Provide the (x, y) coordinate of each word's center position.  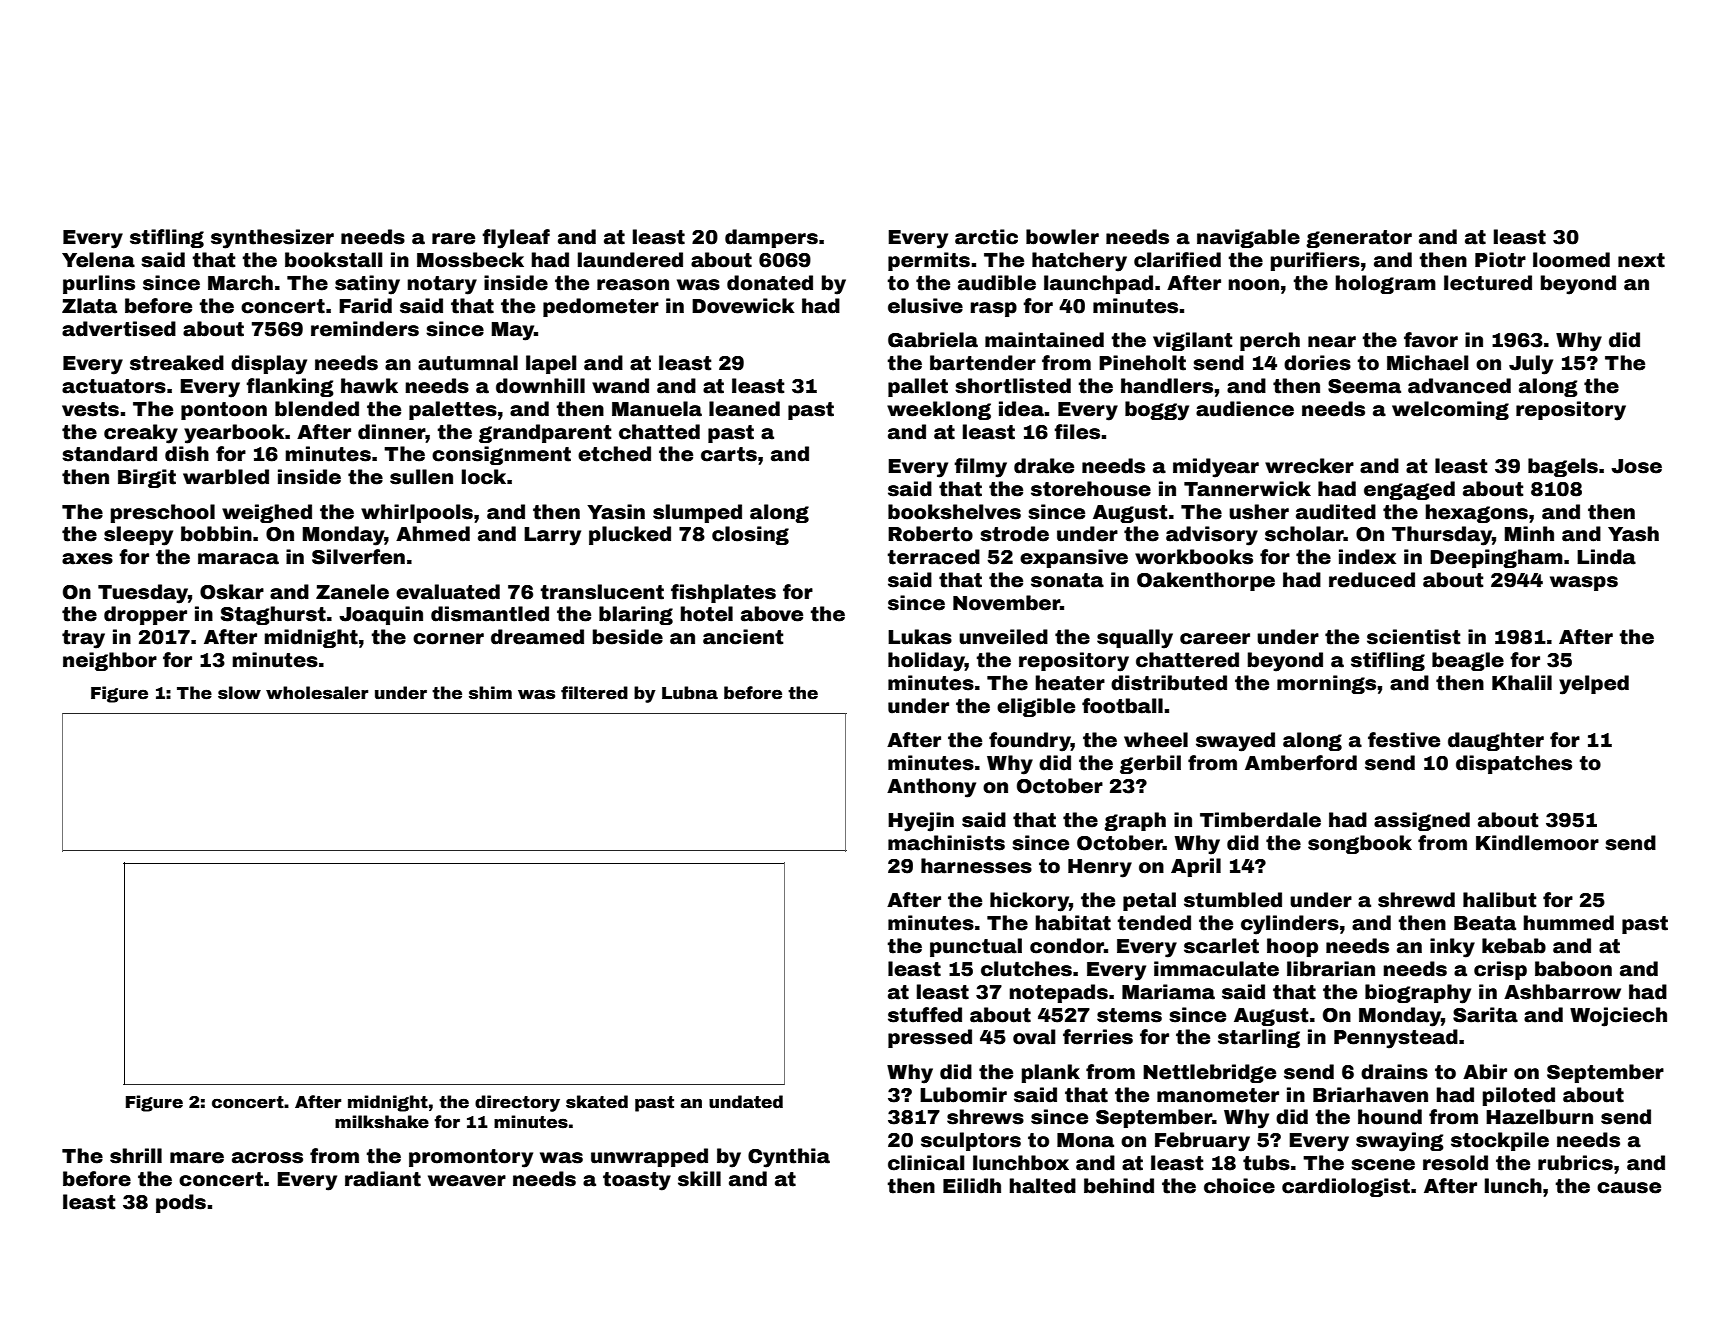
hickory (1029, 902)
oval (1034, 1037)
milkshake (382, 1122)
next (1641, 260)
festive (1404, 740)
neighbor (110, 661)
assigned (1422, 821)
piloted (1519, 1096)
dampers (771, 238)
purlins (99, 284)
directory (517, 1103)
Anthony (931, 788)
